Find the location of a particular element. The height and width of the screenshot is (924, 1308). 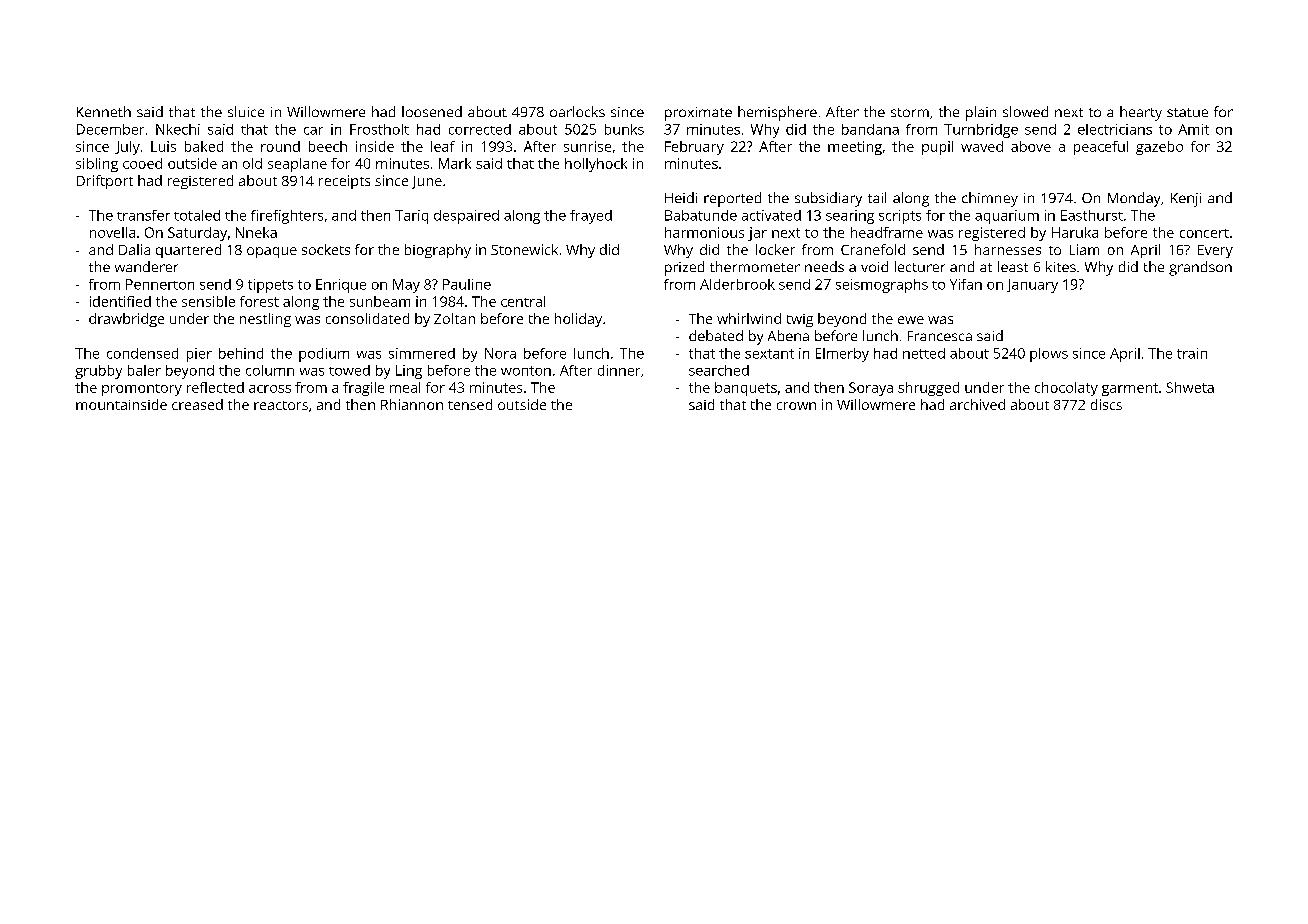

hearty is located at coordinates (1141, 113).
